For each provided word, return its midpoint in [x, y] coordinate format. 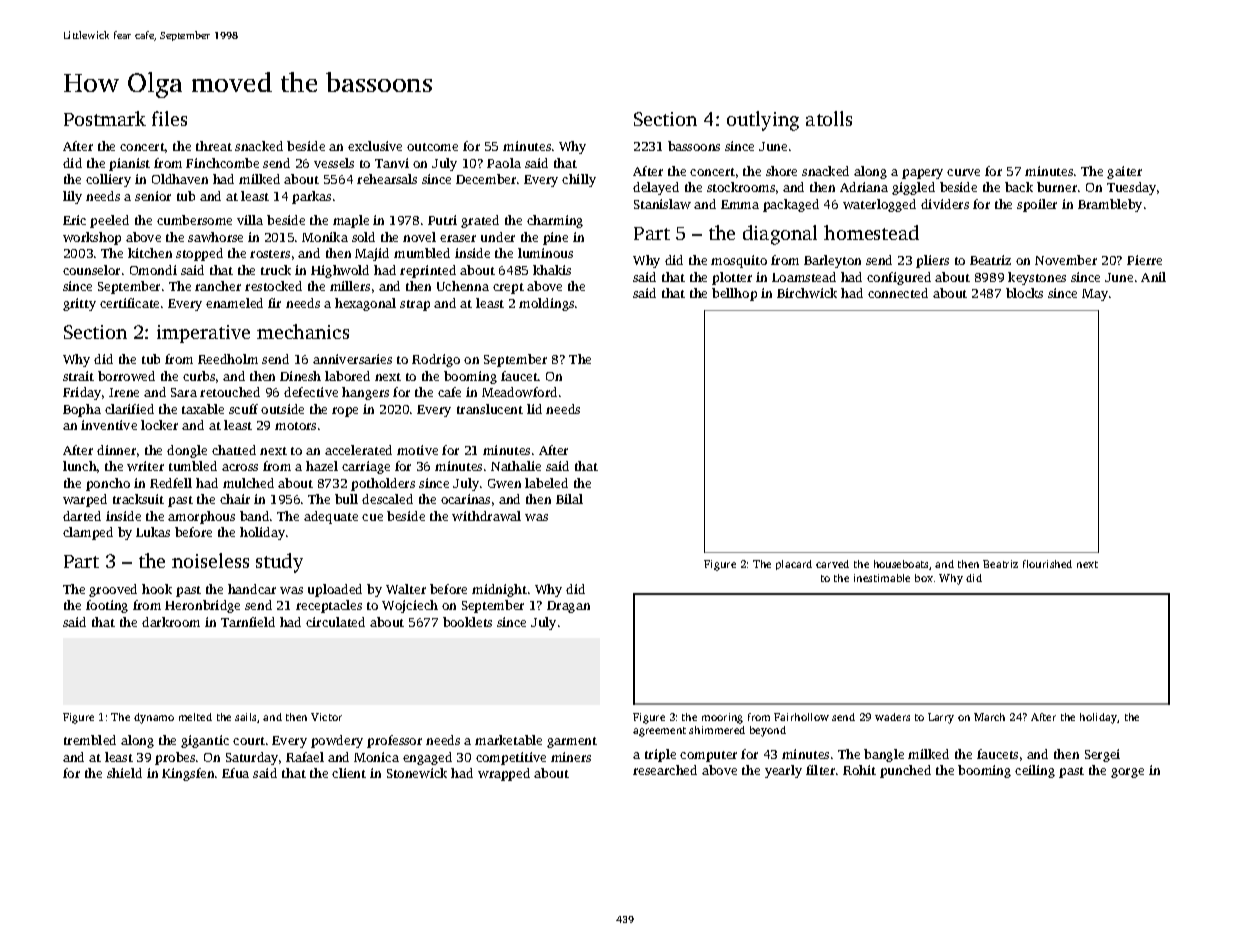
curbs [199, 376]
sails [245, 717]
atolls [829, 118]
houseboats [901, 564]
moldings [546, 304]
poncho [108, 484]
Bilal [569, 499]
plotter [732, 278]
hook [157, 589]
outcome [432, 147]
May [1095, 295]
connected [898, 293]
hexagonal [365, 304]
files [169, 118]
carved [832, 564]
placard [794, 565]
